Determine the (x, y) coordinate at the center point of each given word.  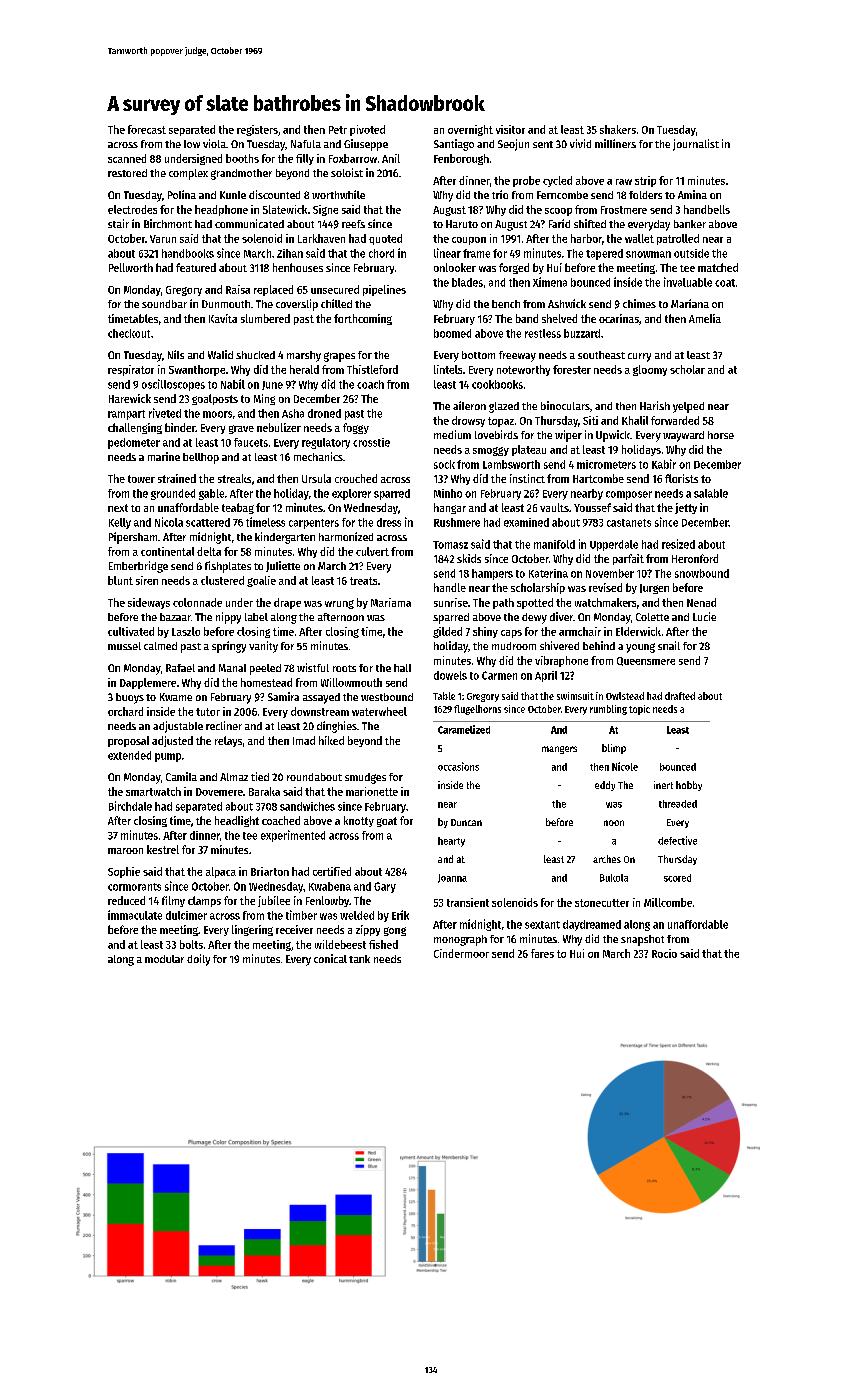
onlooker (455, 267)
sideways (149, 603)
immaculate (135, 915)
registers (257, 130)
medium (452, 434)
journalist (696, 145)
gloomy (650, 370)
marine (164, 456)
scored (677, 878)
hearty (451, 842)
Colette (652, 617)
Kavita (223, 318)
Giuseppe (366, 145)
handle (450, 587)
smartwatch (153, 791)
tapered (604, 254)
